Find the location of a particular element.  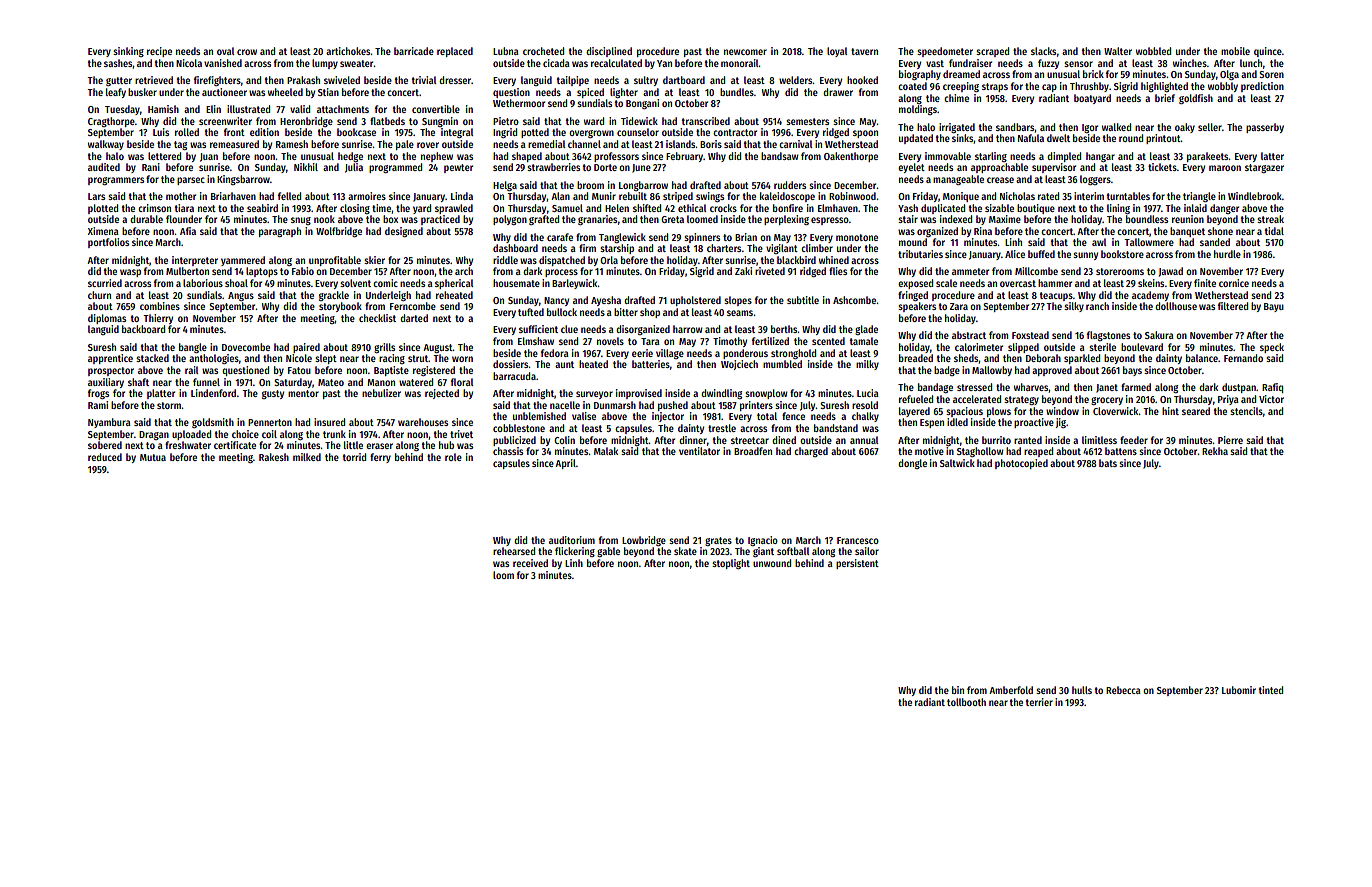

Windlebrook is located at coordinates (1255, 196).
